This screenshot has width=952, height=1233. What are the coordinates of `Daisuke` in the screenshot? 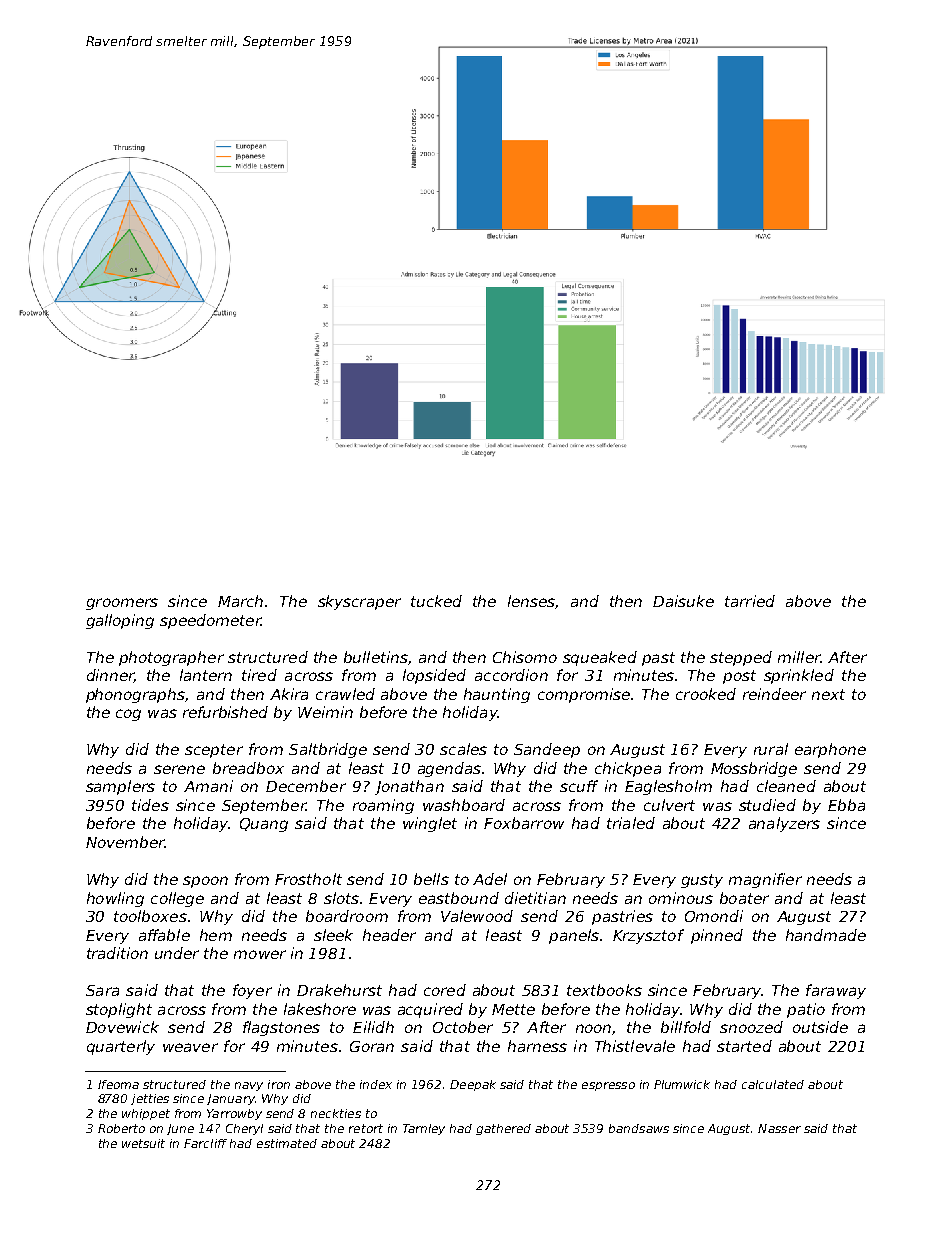 It's located at (683, 601).
